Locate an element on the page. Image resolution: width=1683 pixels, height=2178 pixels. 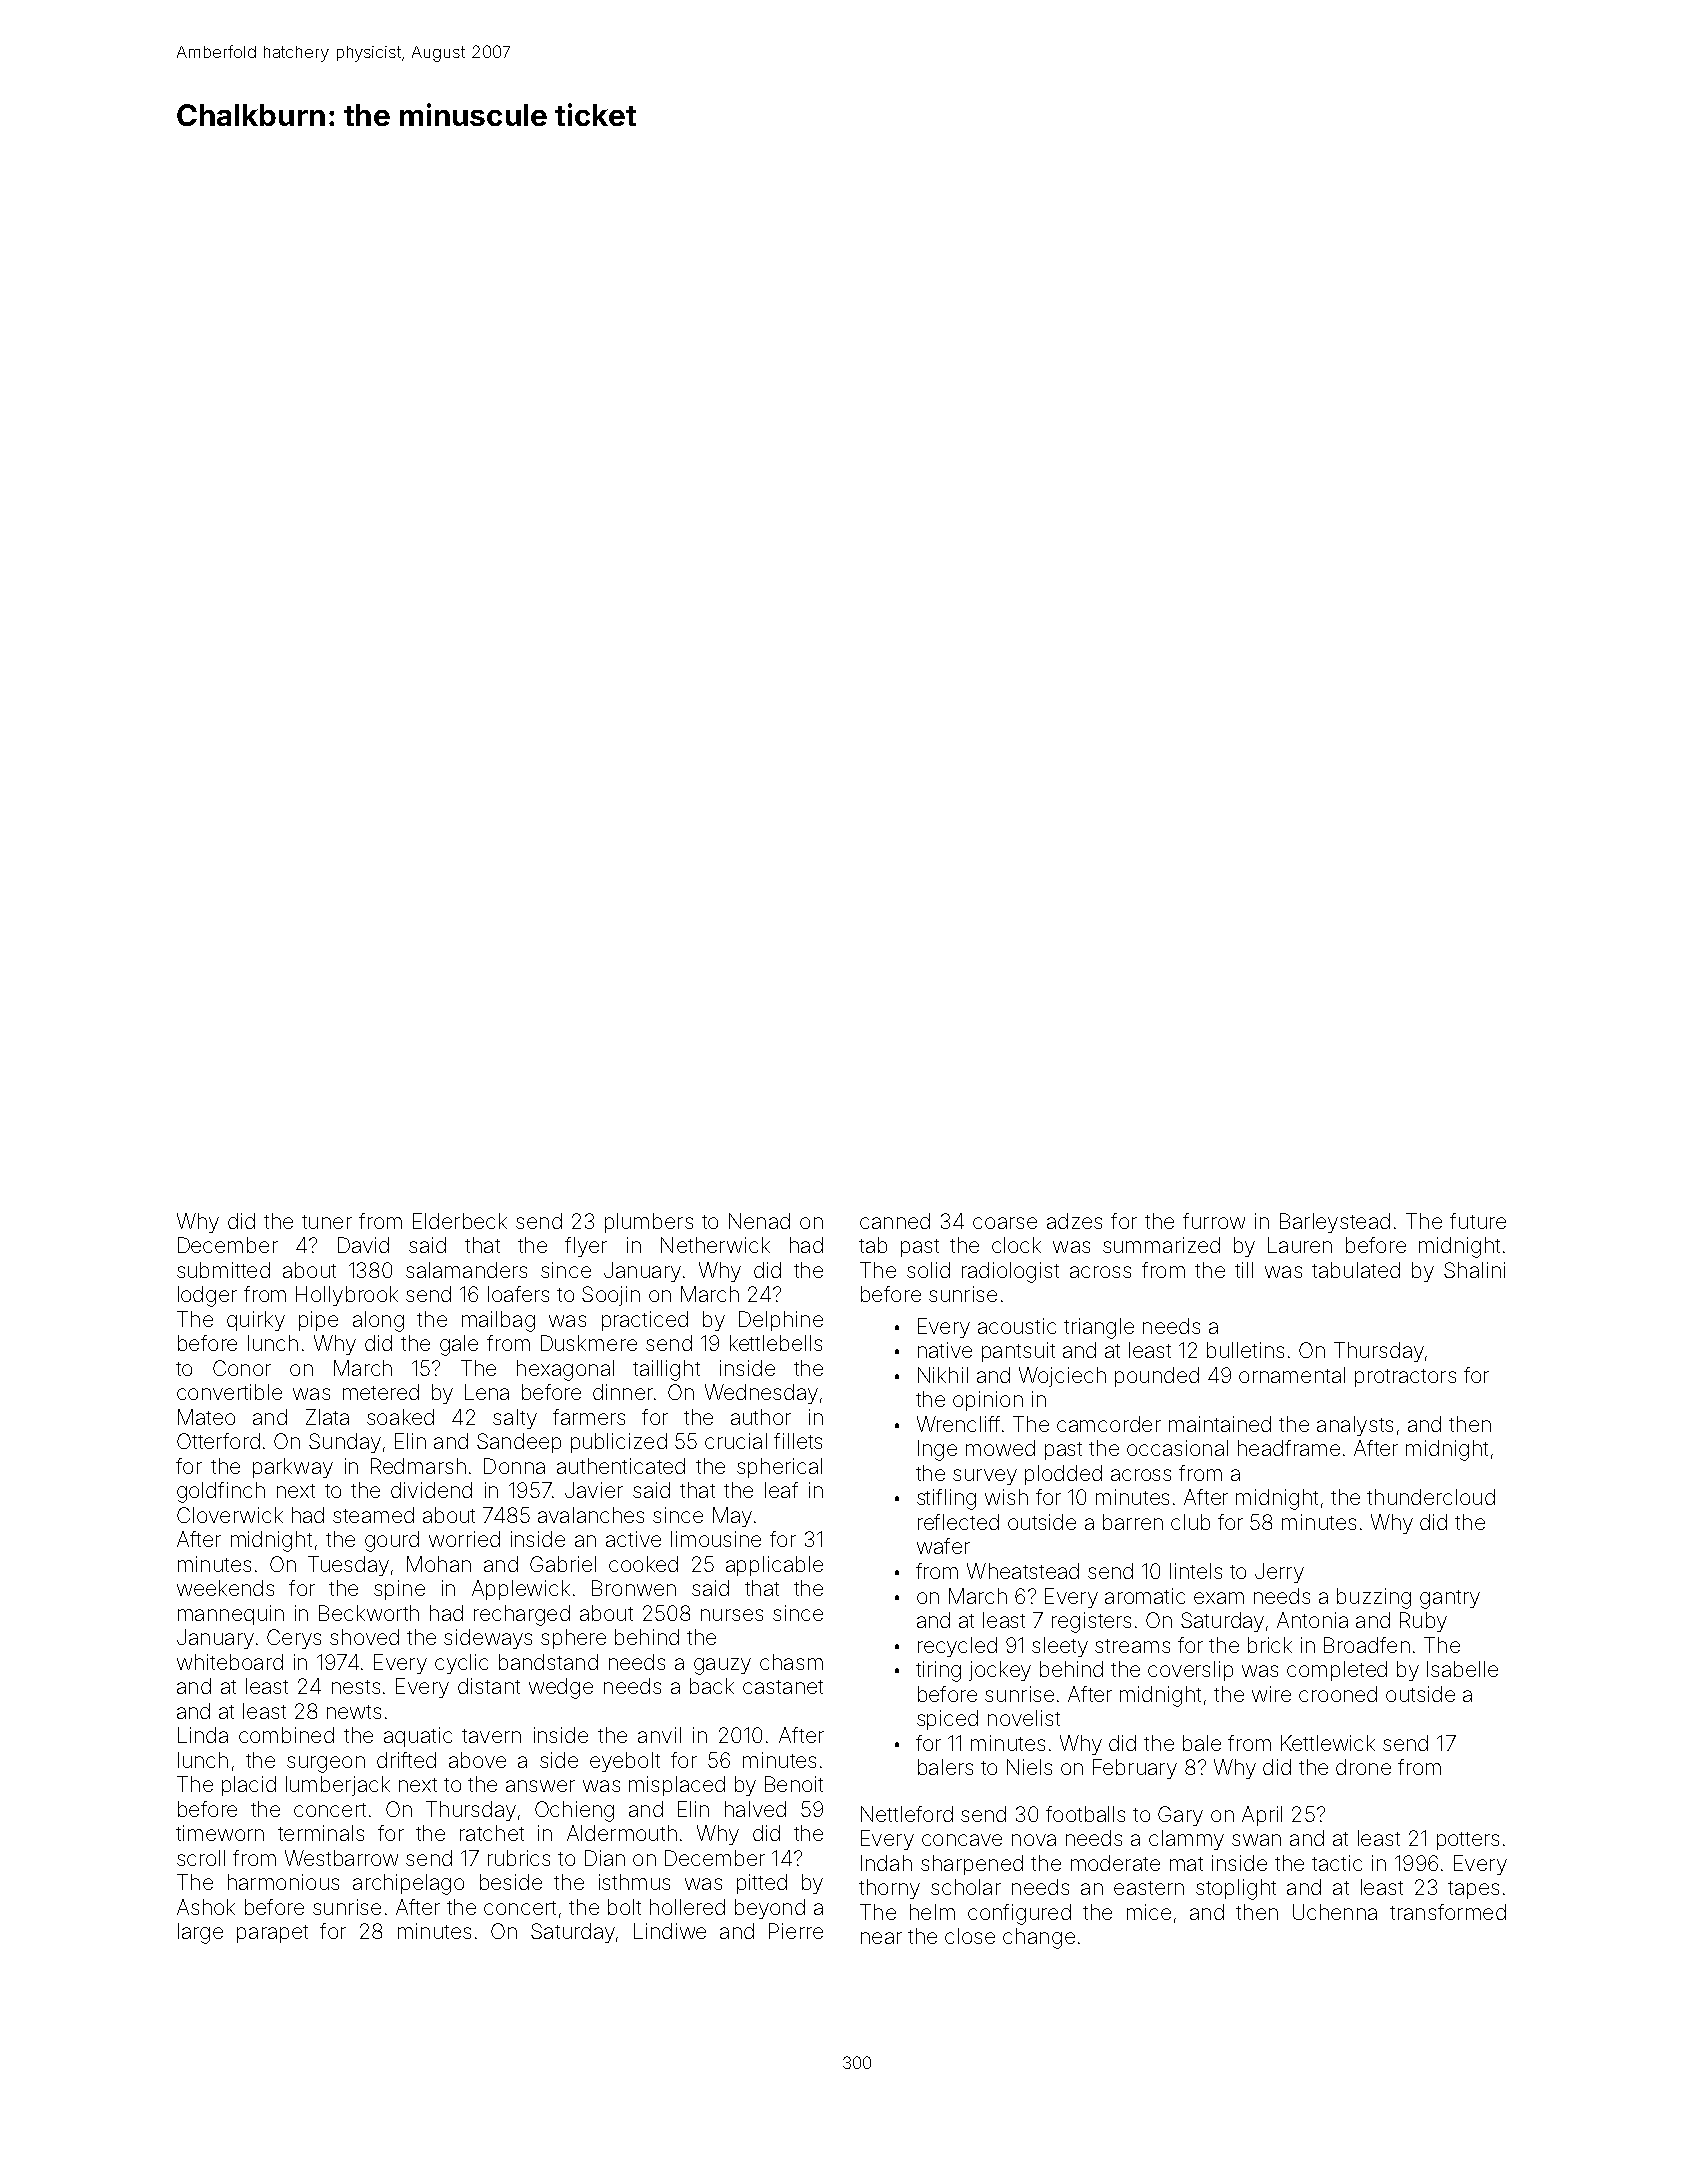
placid is located at coordinates (249, 1786).
